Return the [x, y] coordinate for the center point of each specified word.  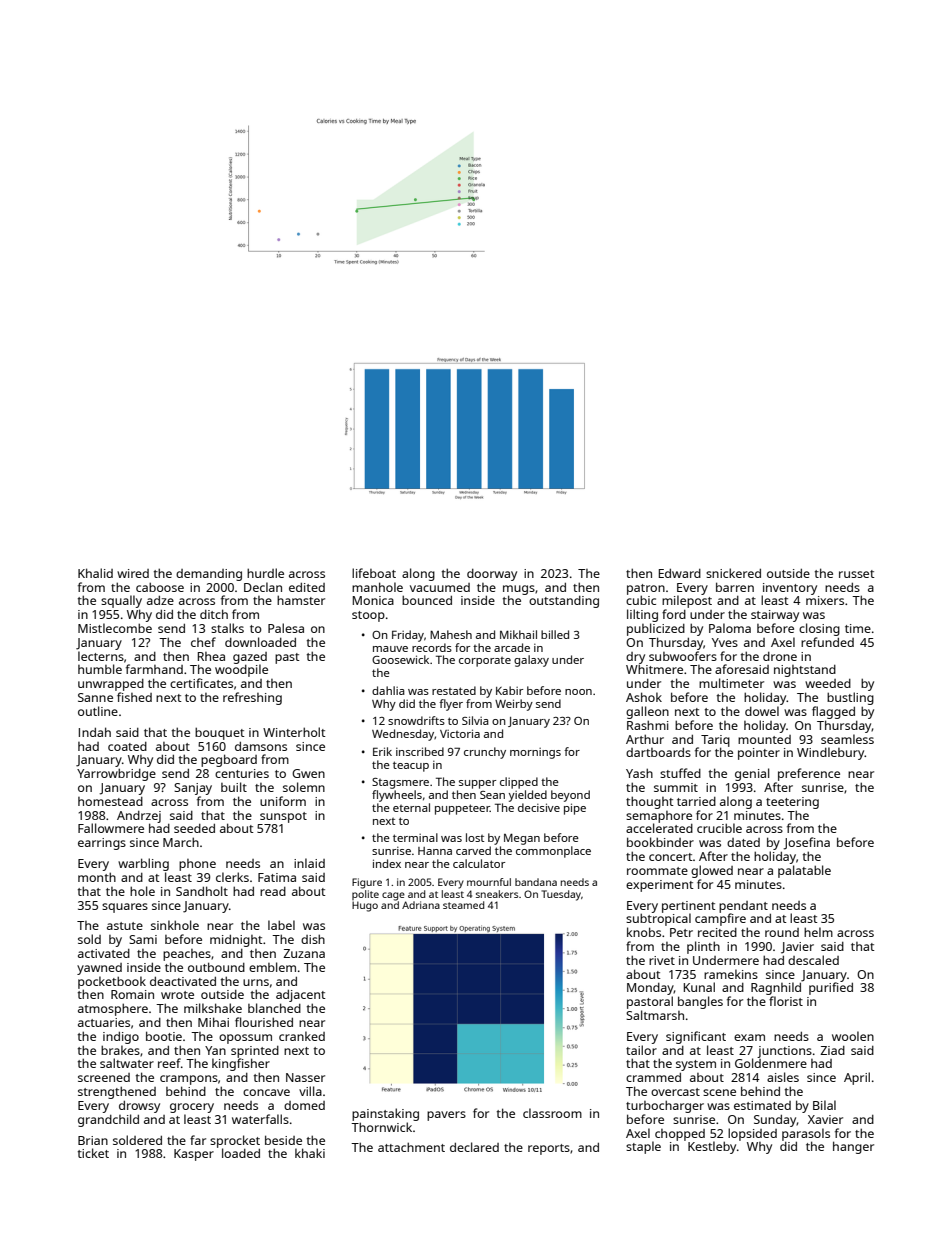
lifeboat [374, 573]
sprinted [255, 1052]
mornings [535, 753]
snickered [733, 573]
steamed [463, 905]
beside [283, 1140]
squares [125, 908]
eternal [411, 807]
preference [809, 774]
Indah [95, 732]
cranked [302, 1036]
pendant [743, 907]
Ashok [644, 697]
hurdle [265, 573]
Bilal [824, 1105]
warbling [143, 864]
